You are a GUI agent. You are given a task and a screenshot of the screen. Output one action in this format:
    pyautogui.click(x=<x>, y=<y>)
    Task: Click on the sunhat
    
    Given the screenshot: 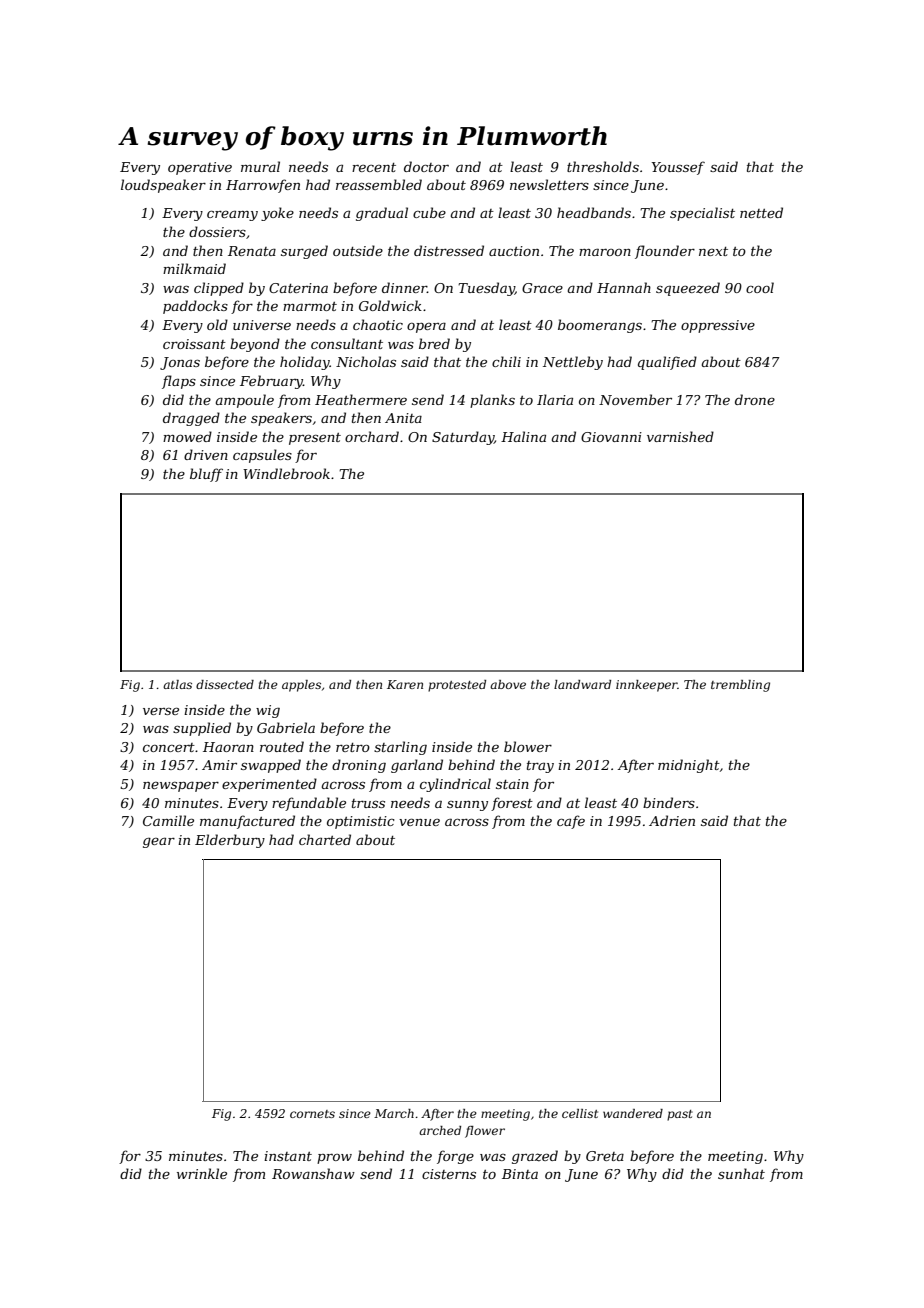 What is the action you would take?
    pyautogui.click(x=741, y=1173)
